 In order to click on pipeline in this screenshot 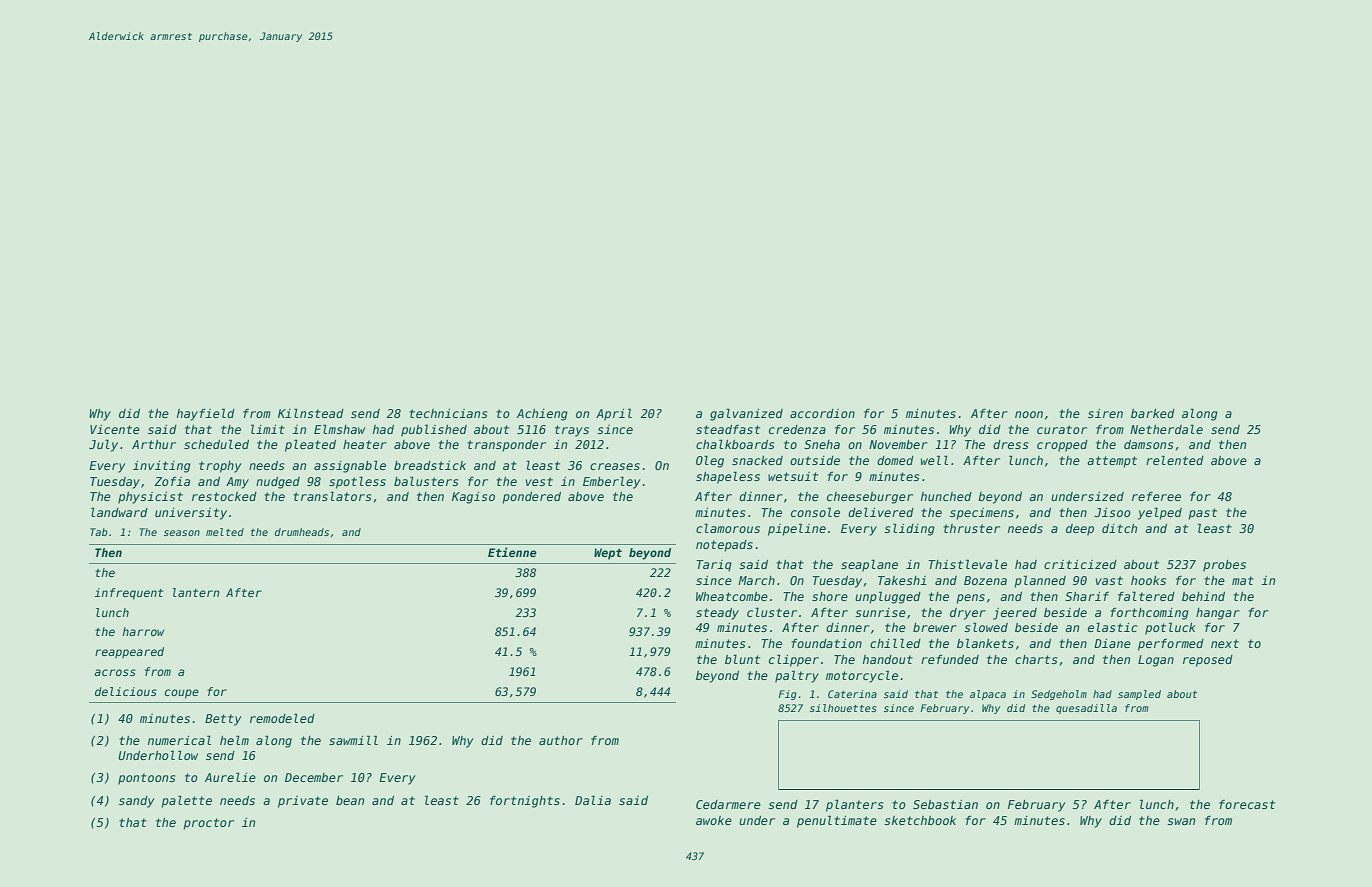, I will do `click(797, 529)`.
